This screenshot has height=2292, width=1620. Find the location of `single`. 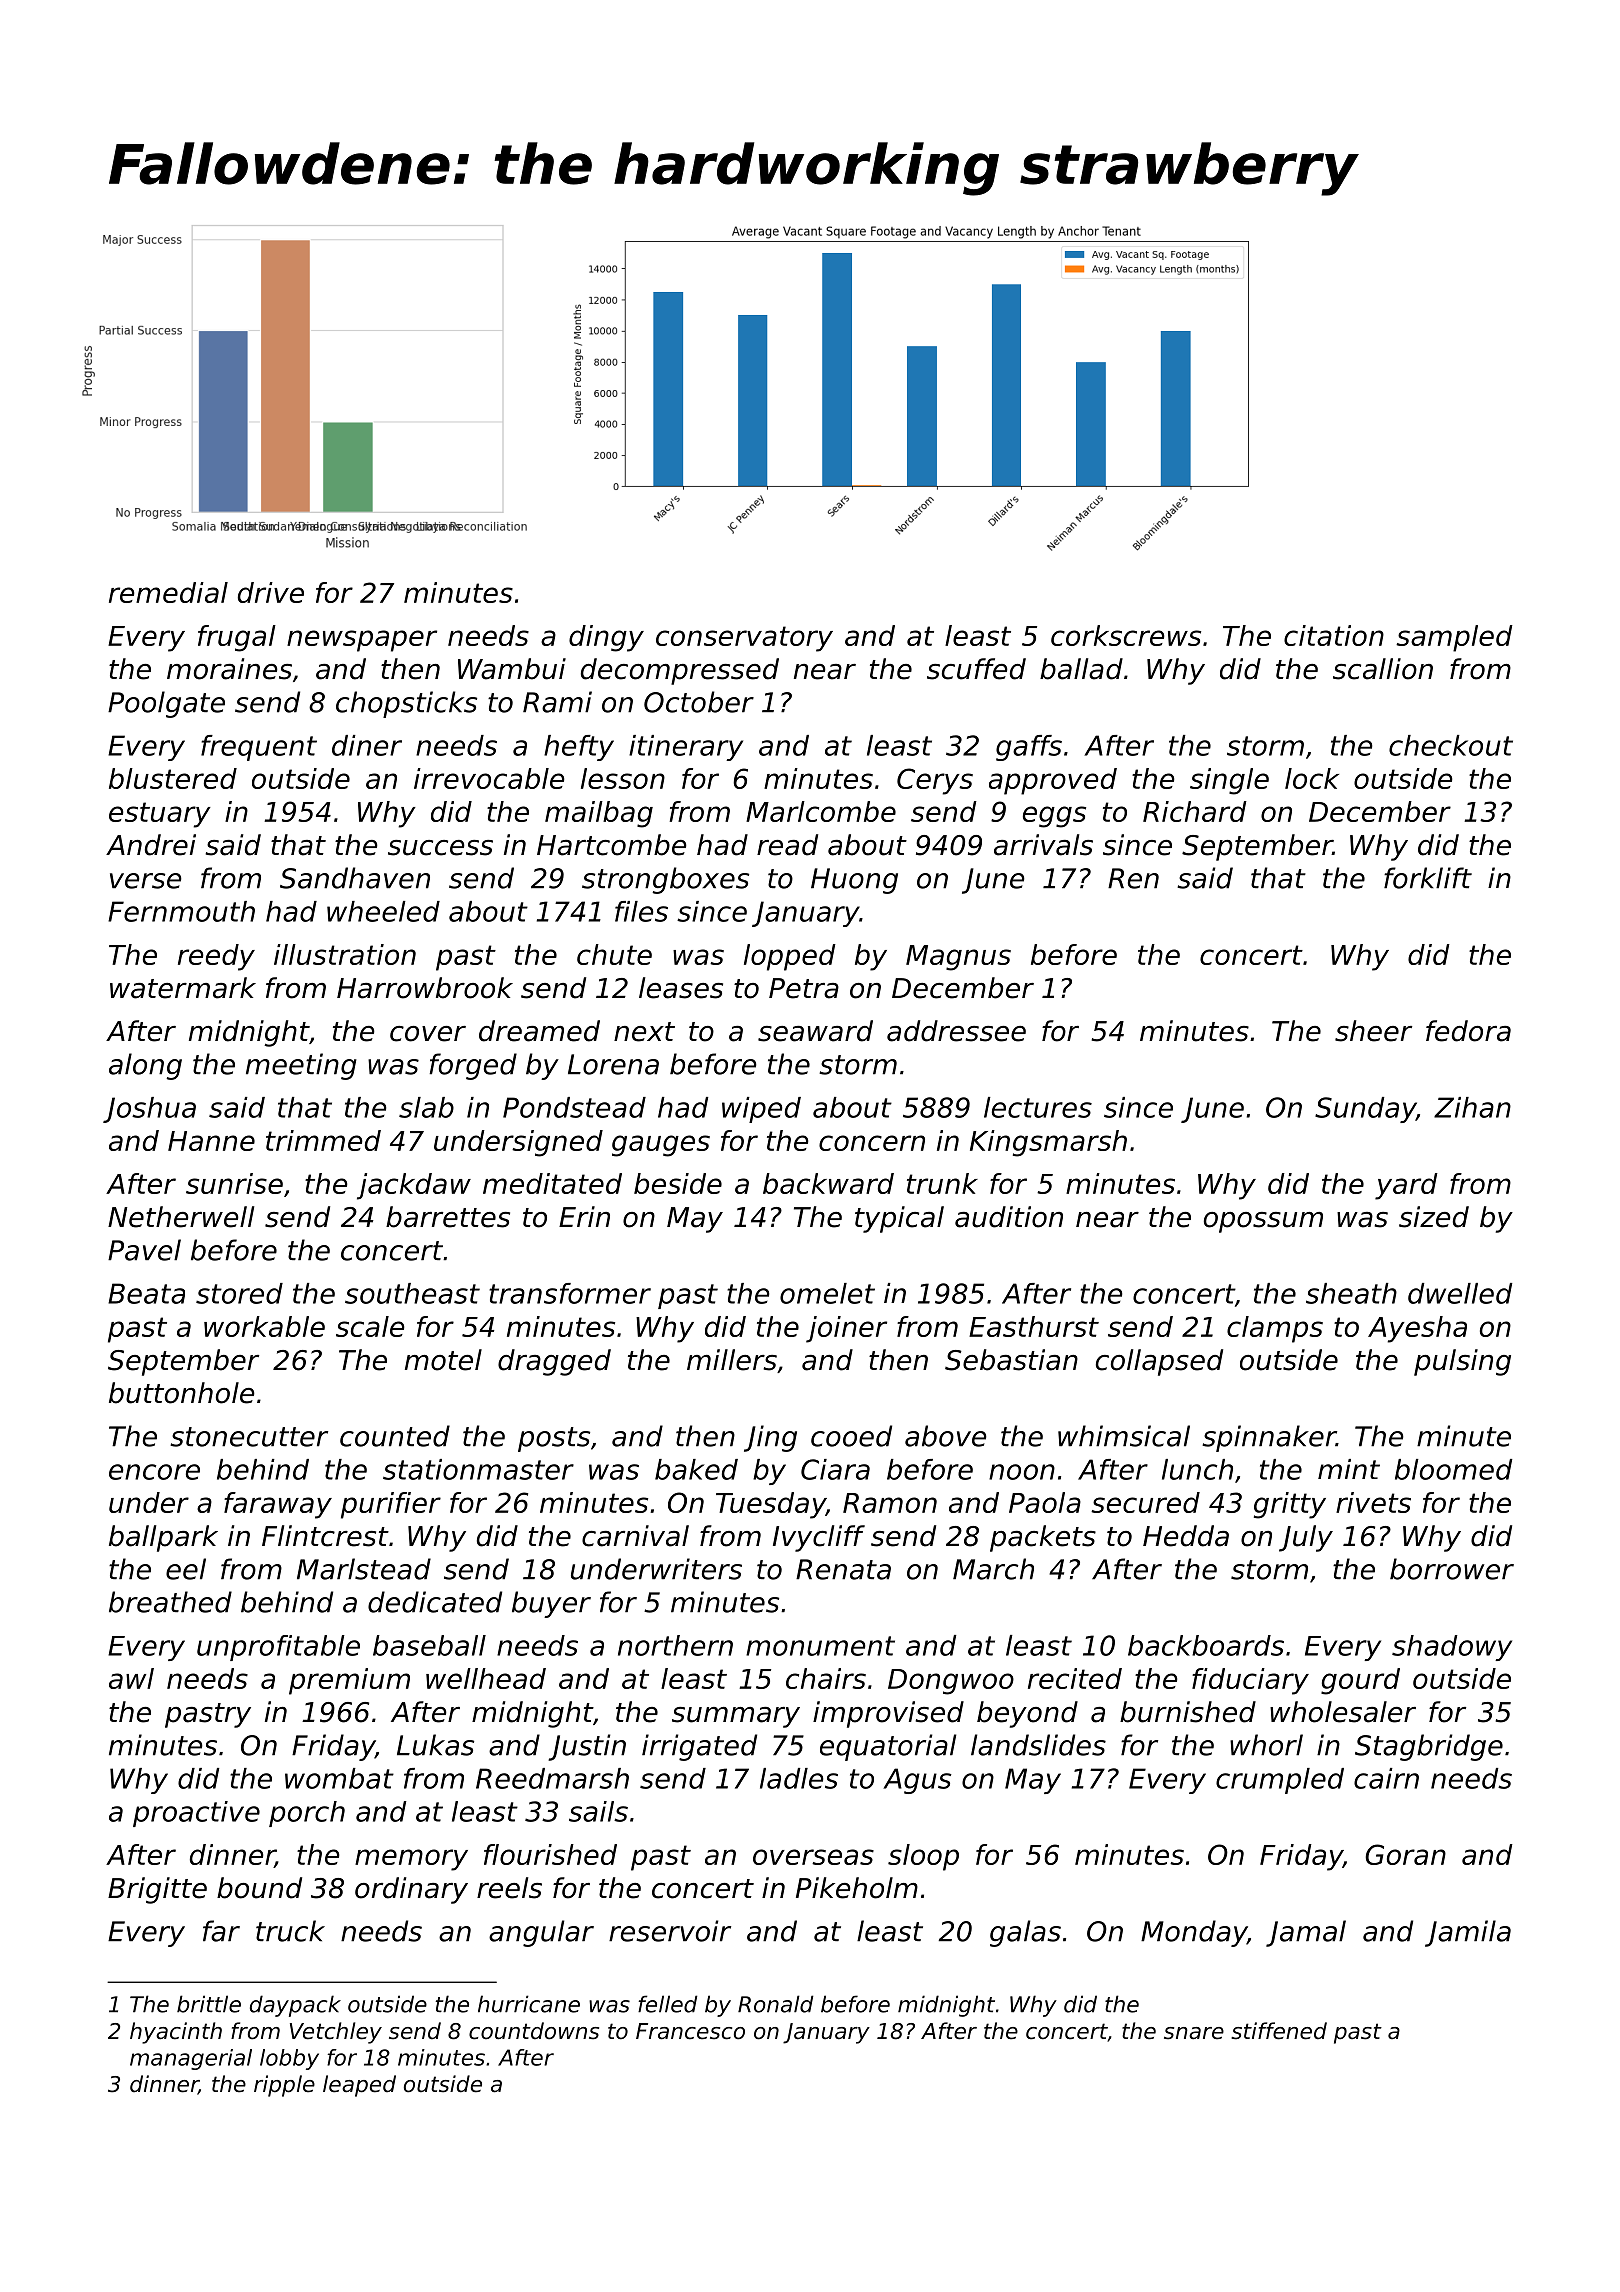

single is located at coordinates (1229, 781).
